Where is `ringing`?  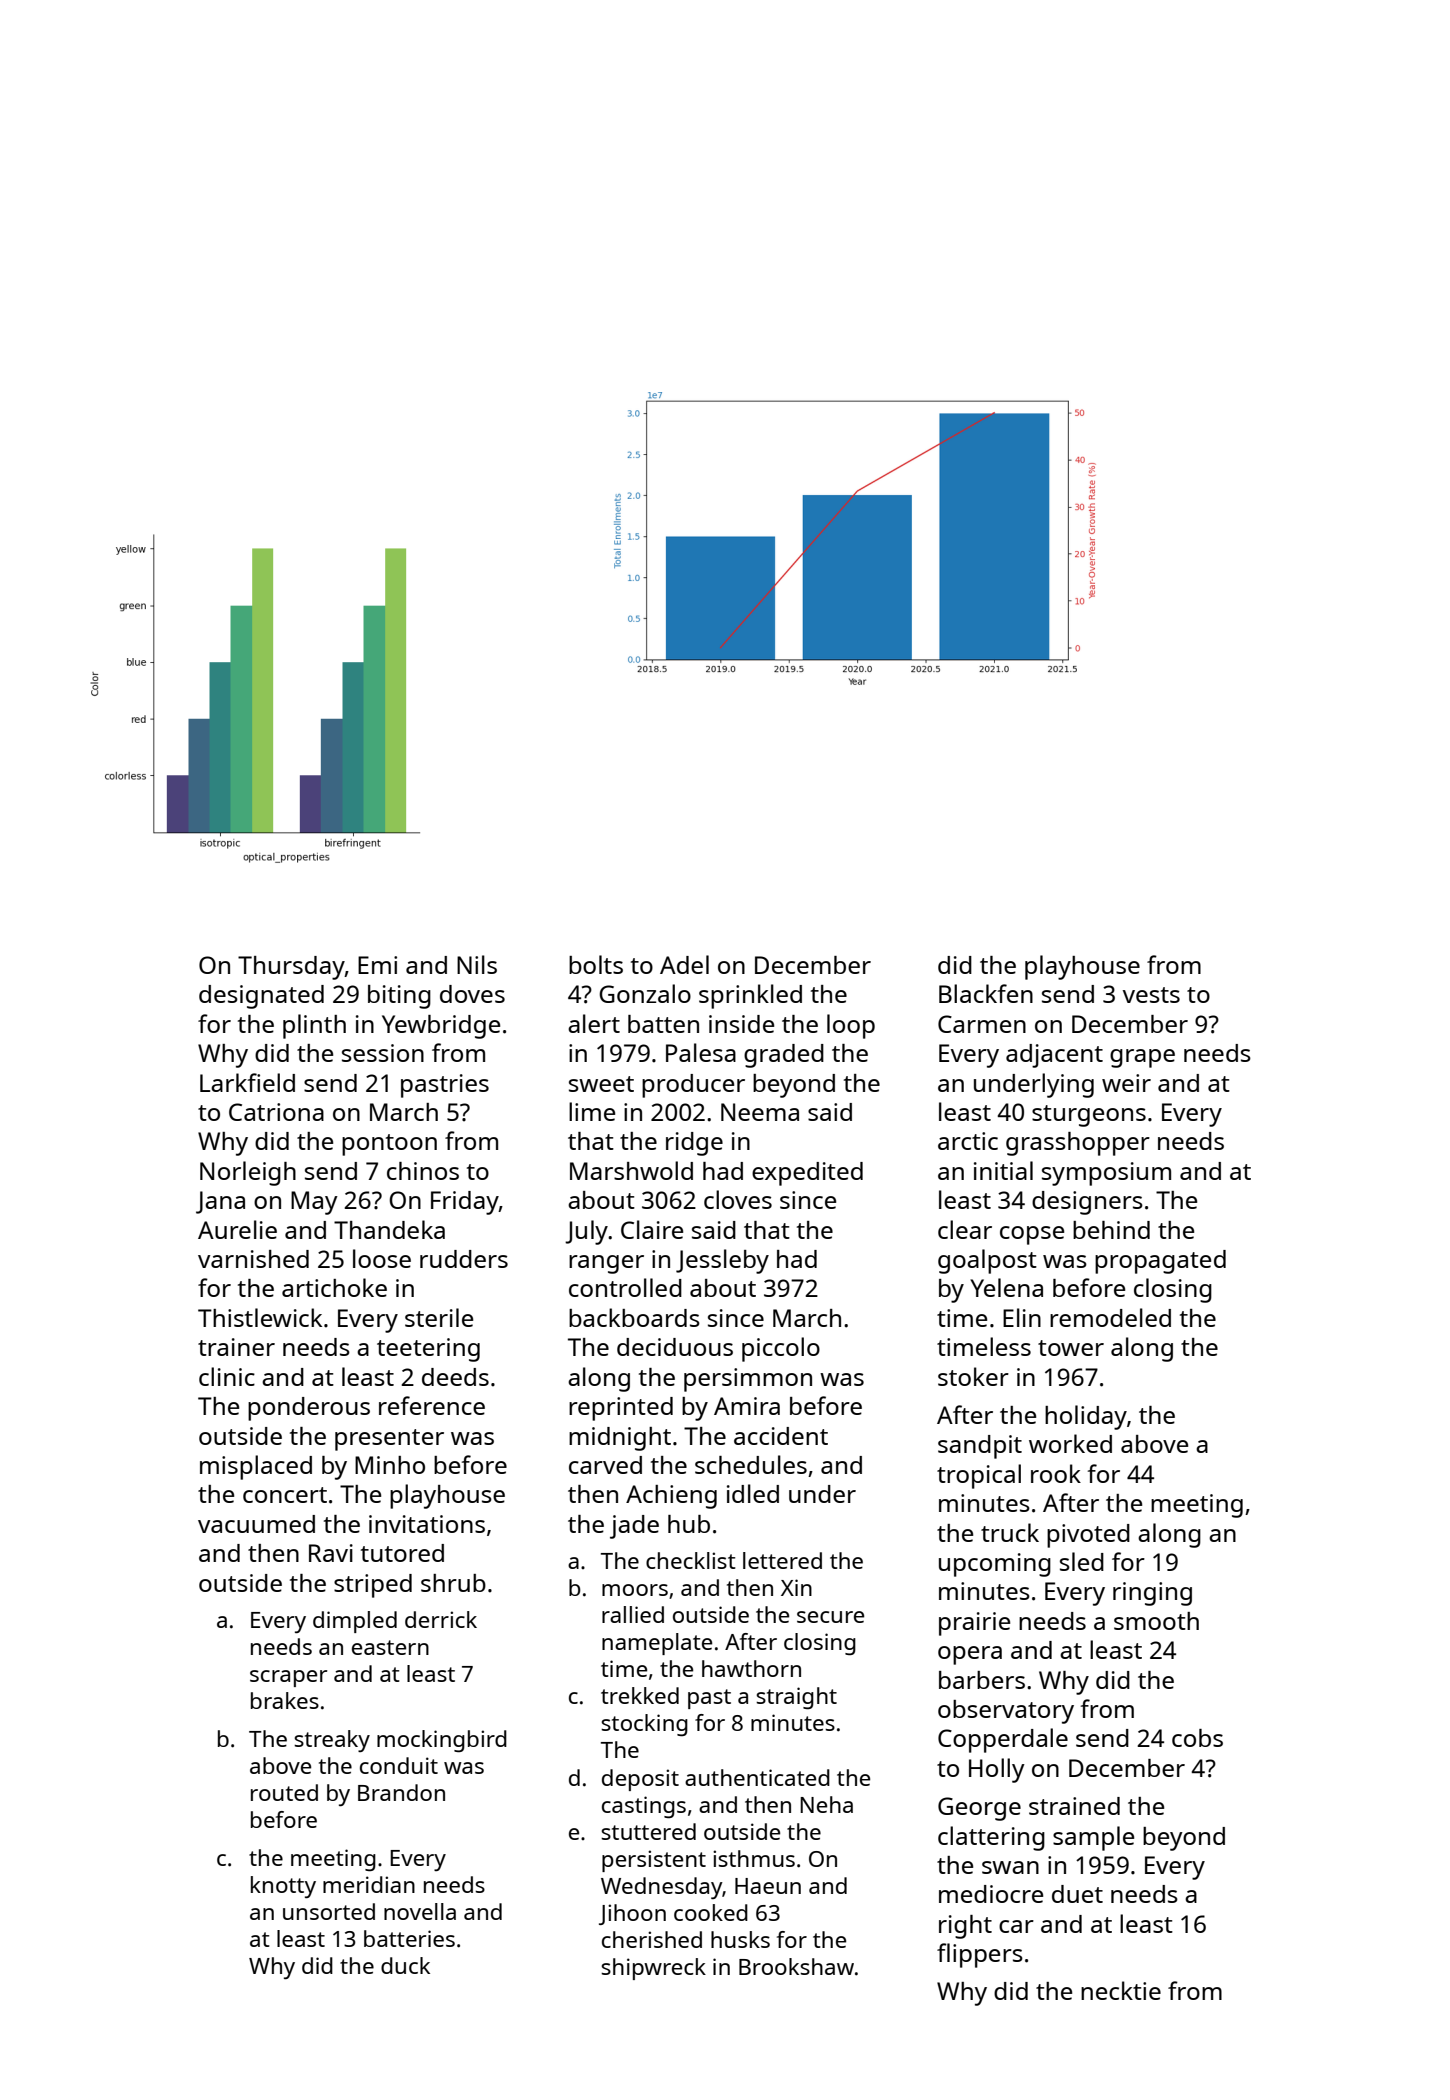 ringing is located at coordinates (1152, 1594).
